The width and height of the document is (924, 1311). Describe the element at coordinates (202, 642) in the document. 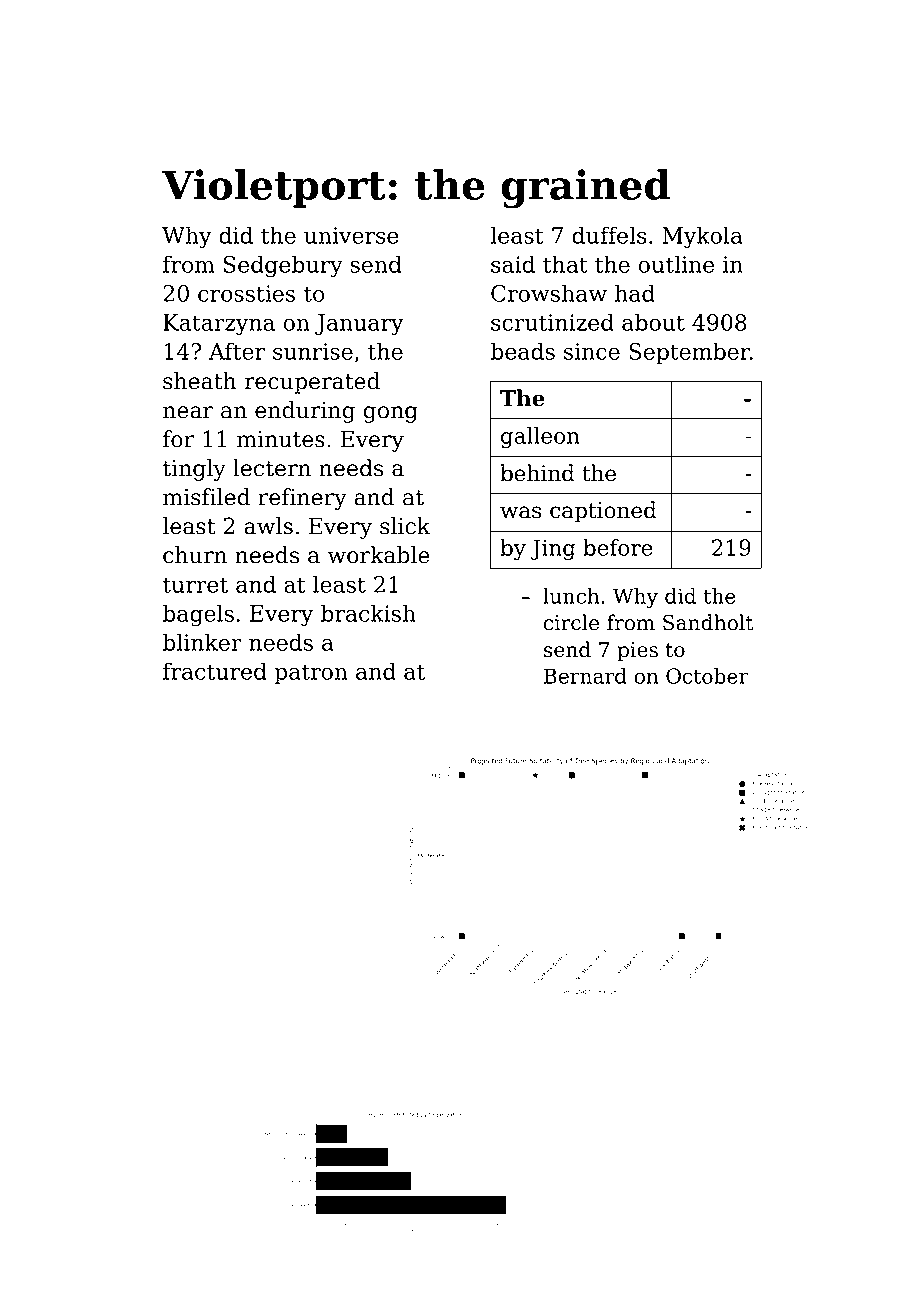

I see `blinker` at that location.
